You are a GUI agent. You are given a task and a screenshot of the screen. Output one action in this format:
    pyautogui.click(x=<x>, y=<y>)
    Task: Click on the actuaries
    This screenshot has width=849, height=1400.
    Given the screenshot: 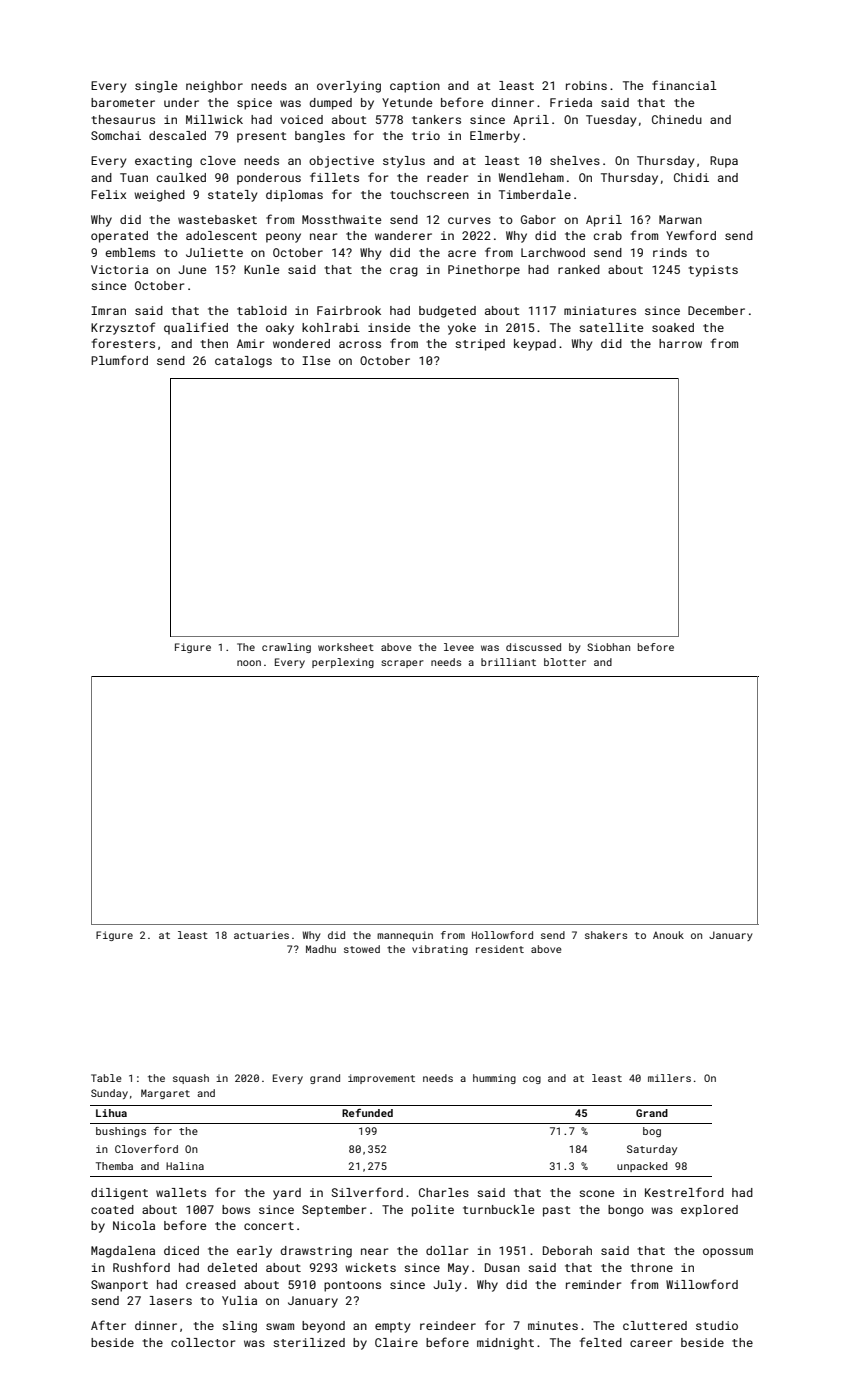 What is the action you would take?
    pyautogui.click(x=261, y=935)
